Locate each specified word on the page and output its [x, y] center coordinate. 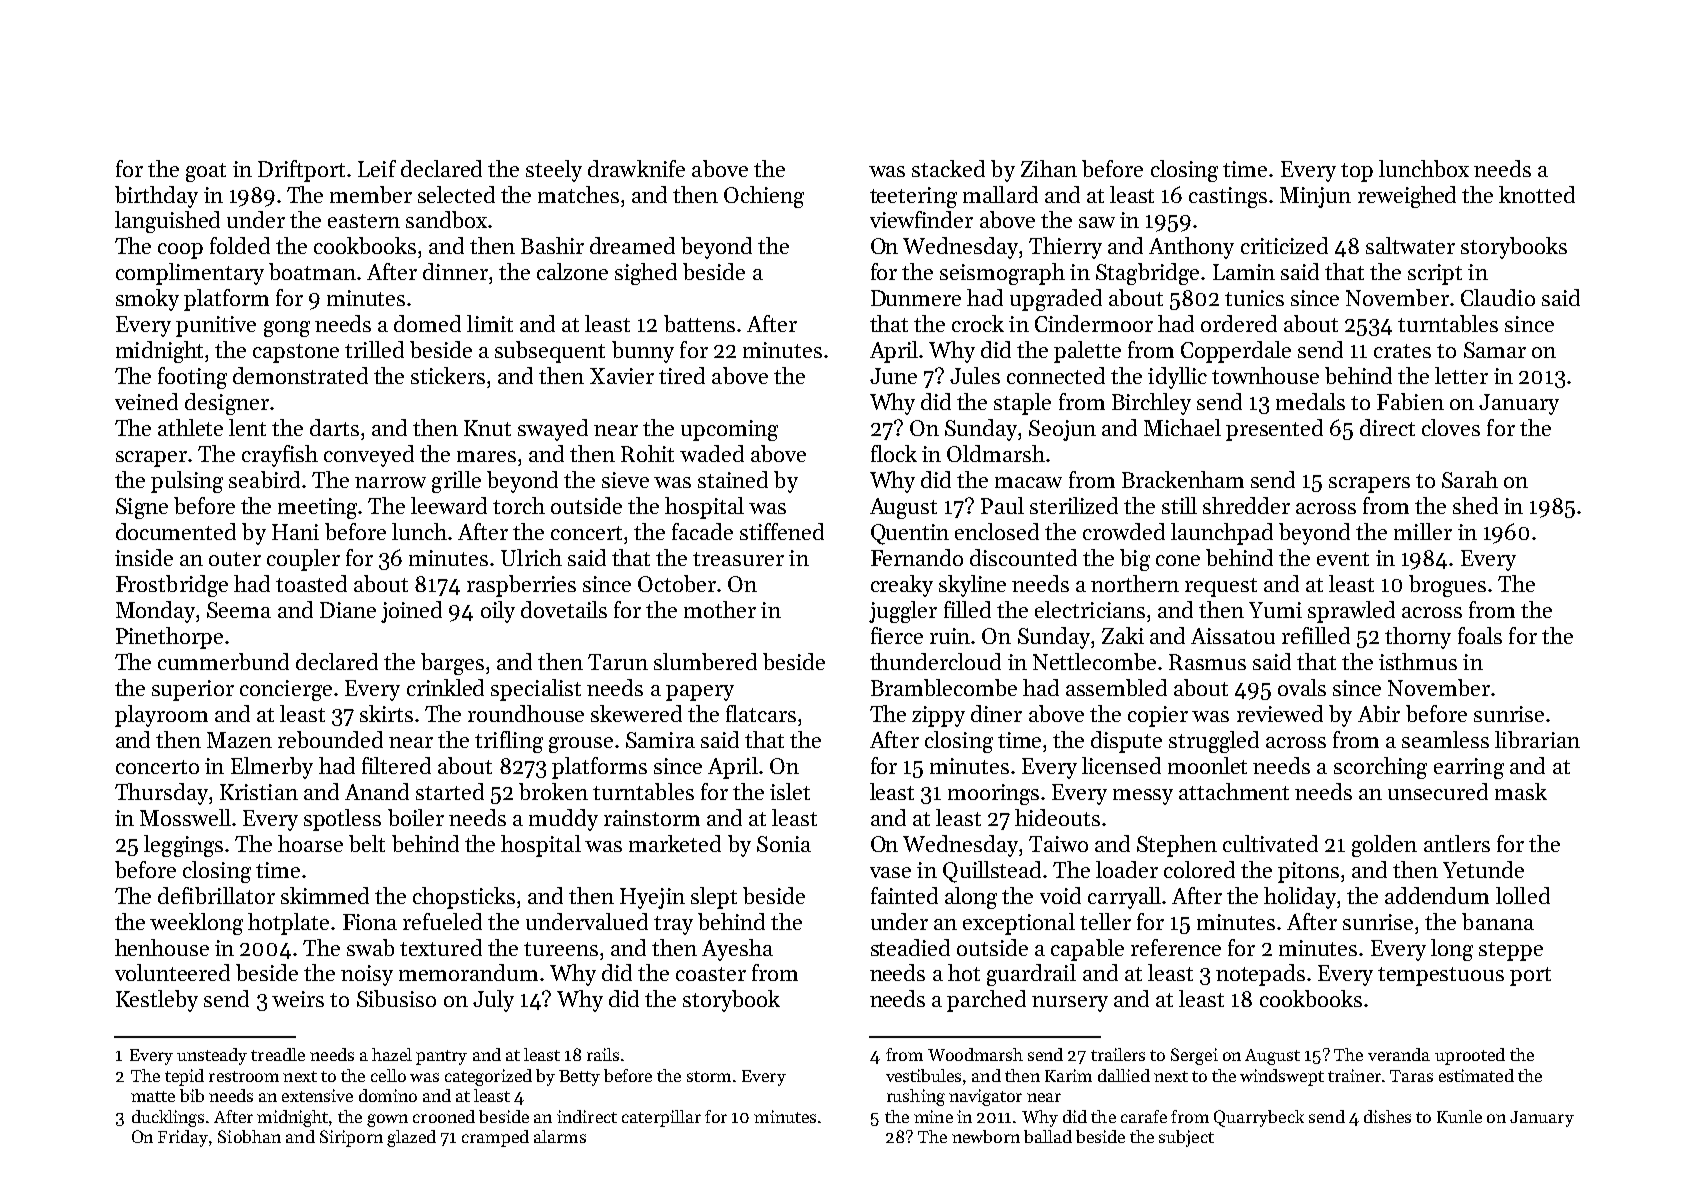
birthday [156, 197]
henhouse [162, 947]
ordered [1239, 323]
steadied [910, 947]
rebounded [330, 739]
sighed [646, 274]
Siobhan [249, 1136]
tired [682, 375]
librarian [1537, 739]
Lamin [1244, 272]
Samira [660, 740]
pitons [1308, 872]
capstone [296, 353]
